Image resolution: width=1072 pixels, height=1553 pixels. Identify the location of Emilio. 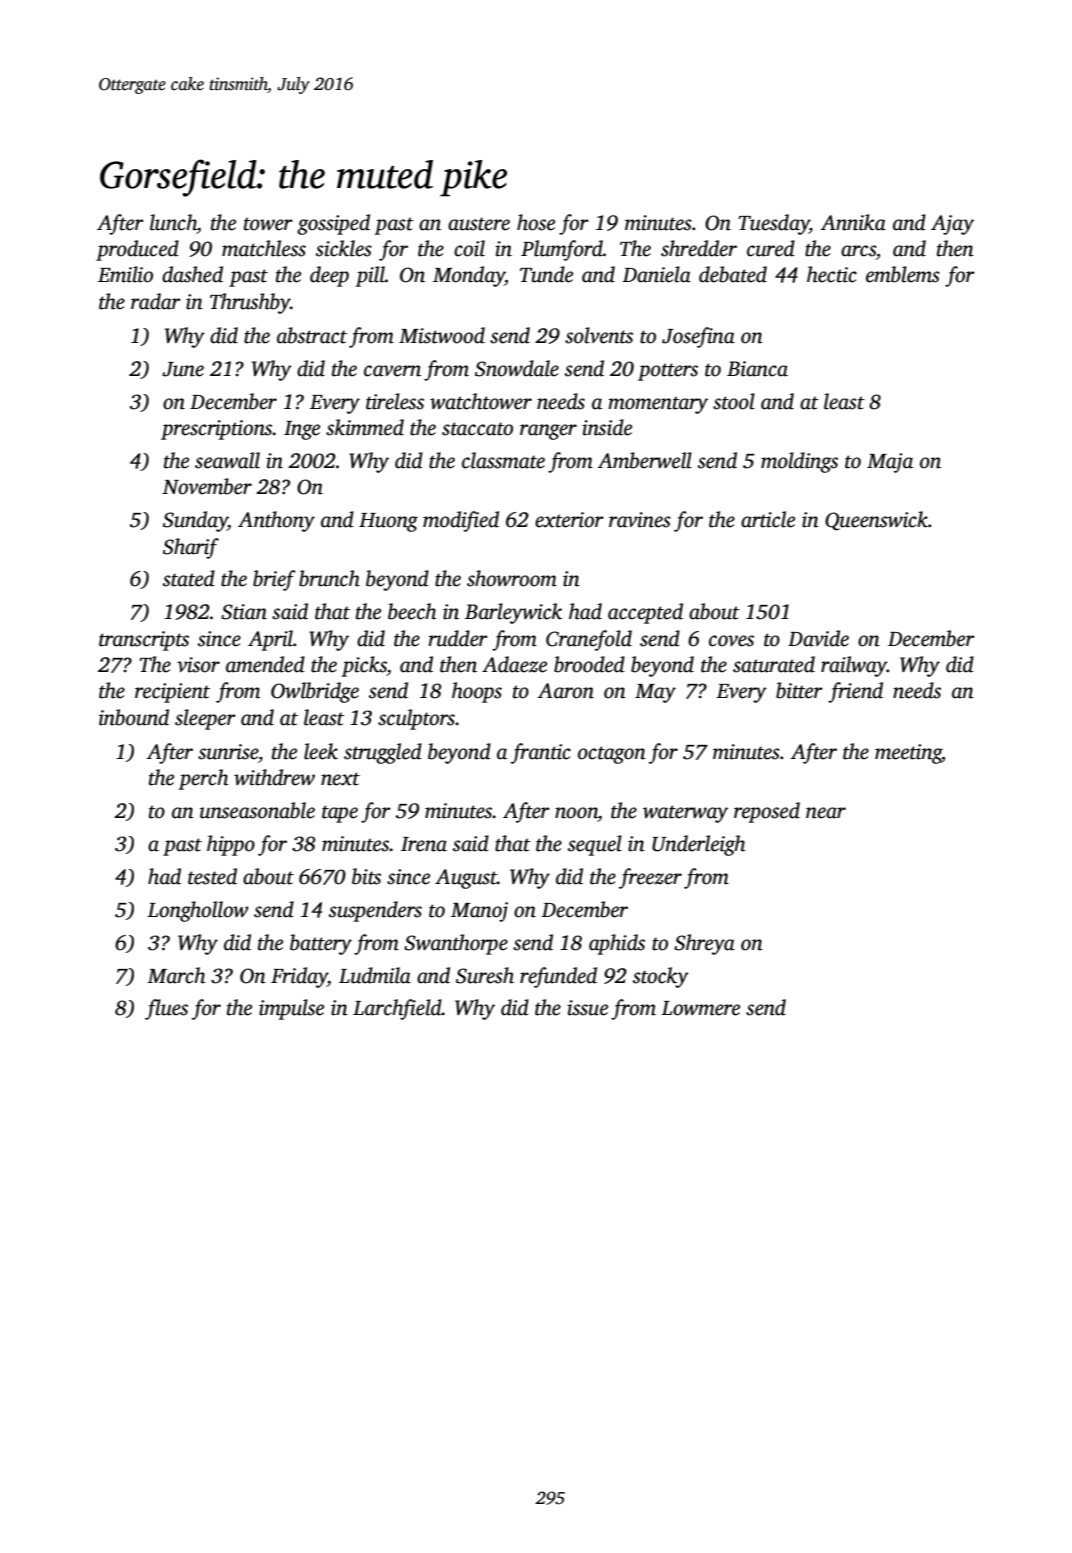
(125, 274).
